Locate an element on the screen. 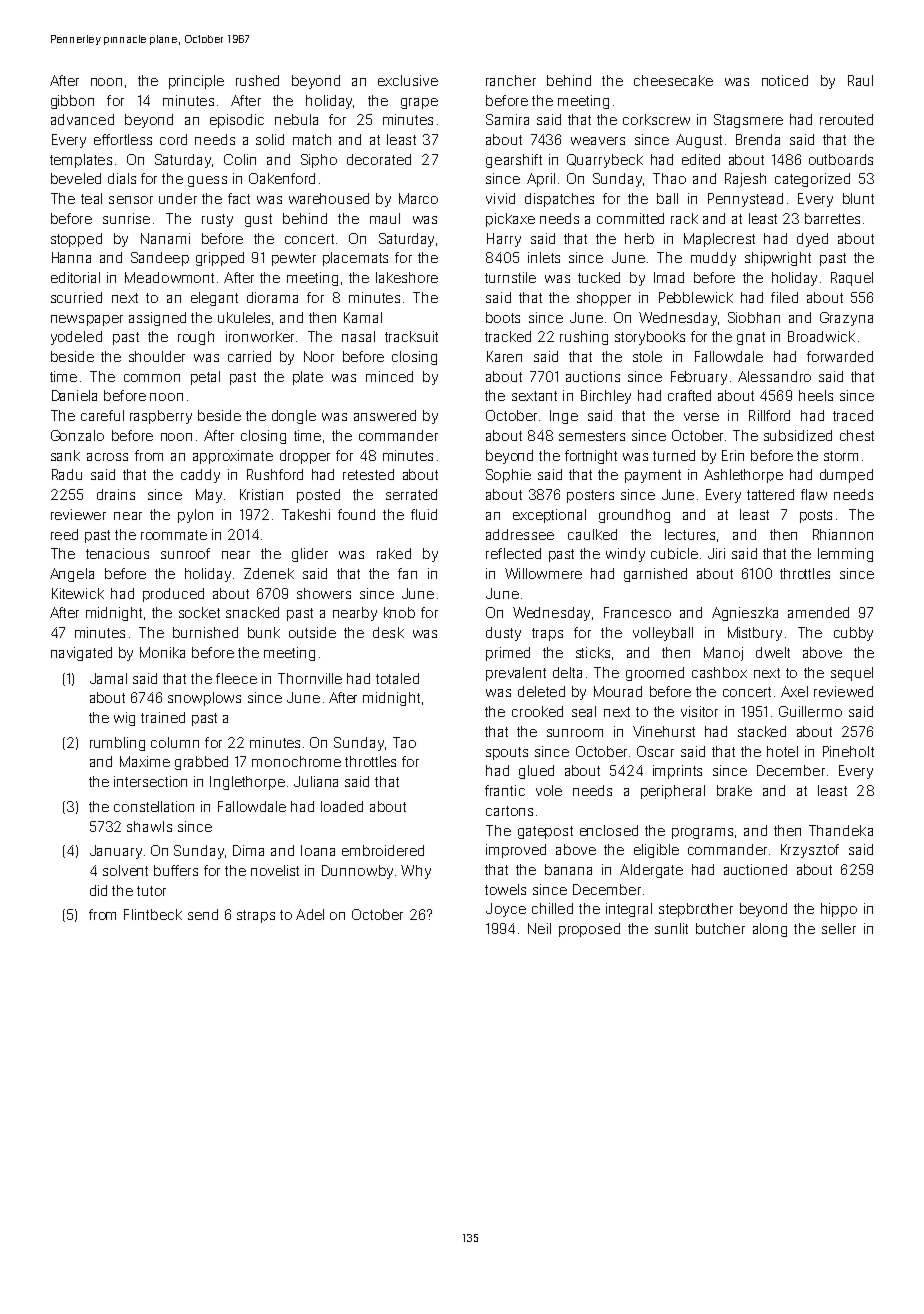 This screenshot has height=1314, width=924. sunlit is located at coordinates (671, 928).
